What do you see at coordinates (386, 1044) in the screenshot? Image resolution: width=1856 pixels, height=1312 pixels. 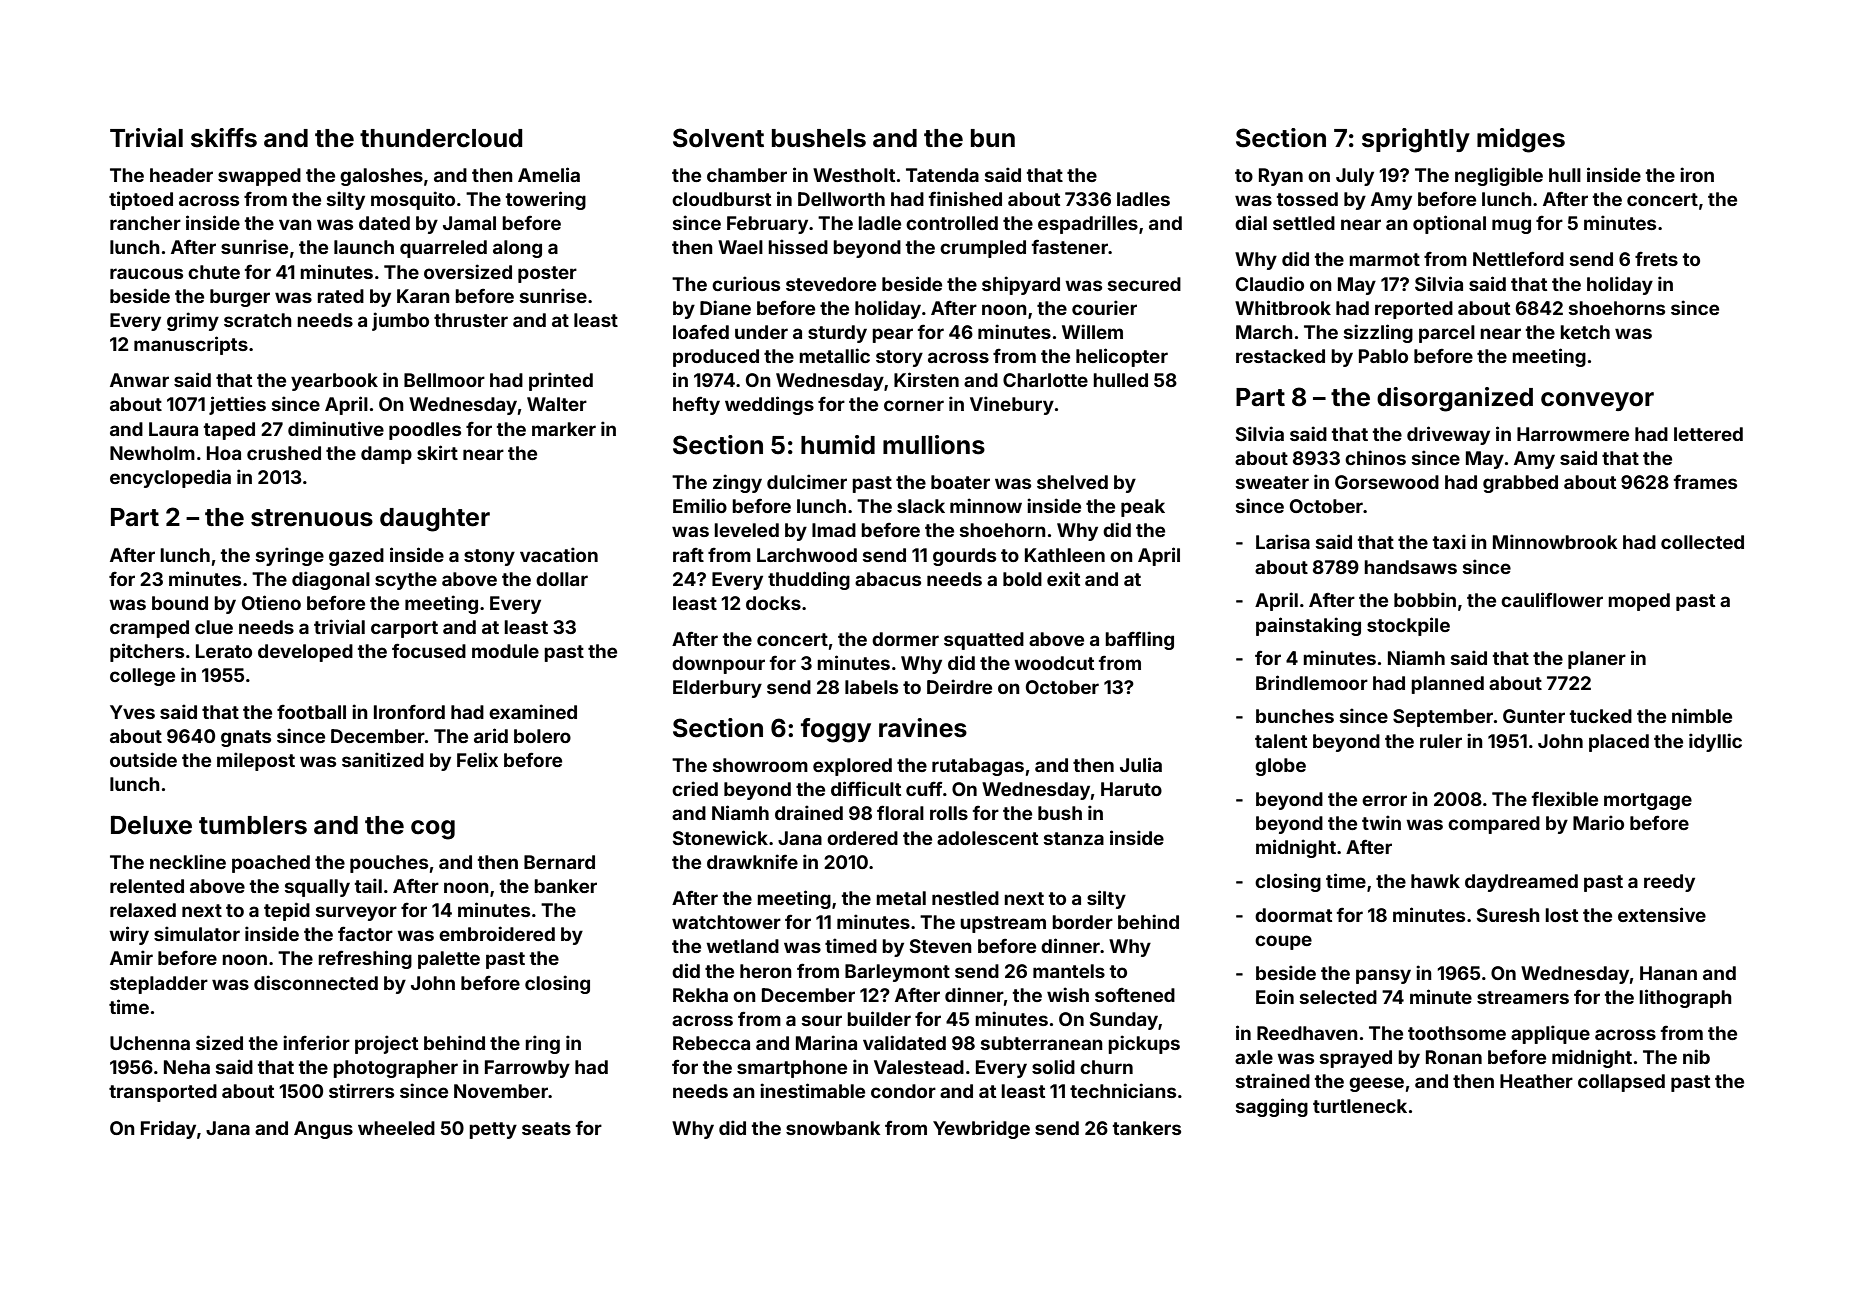 I see `project` at bounding box center [386, 1044].
